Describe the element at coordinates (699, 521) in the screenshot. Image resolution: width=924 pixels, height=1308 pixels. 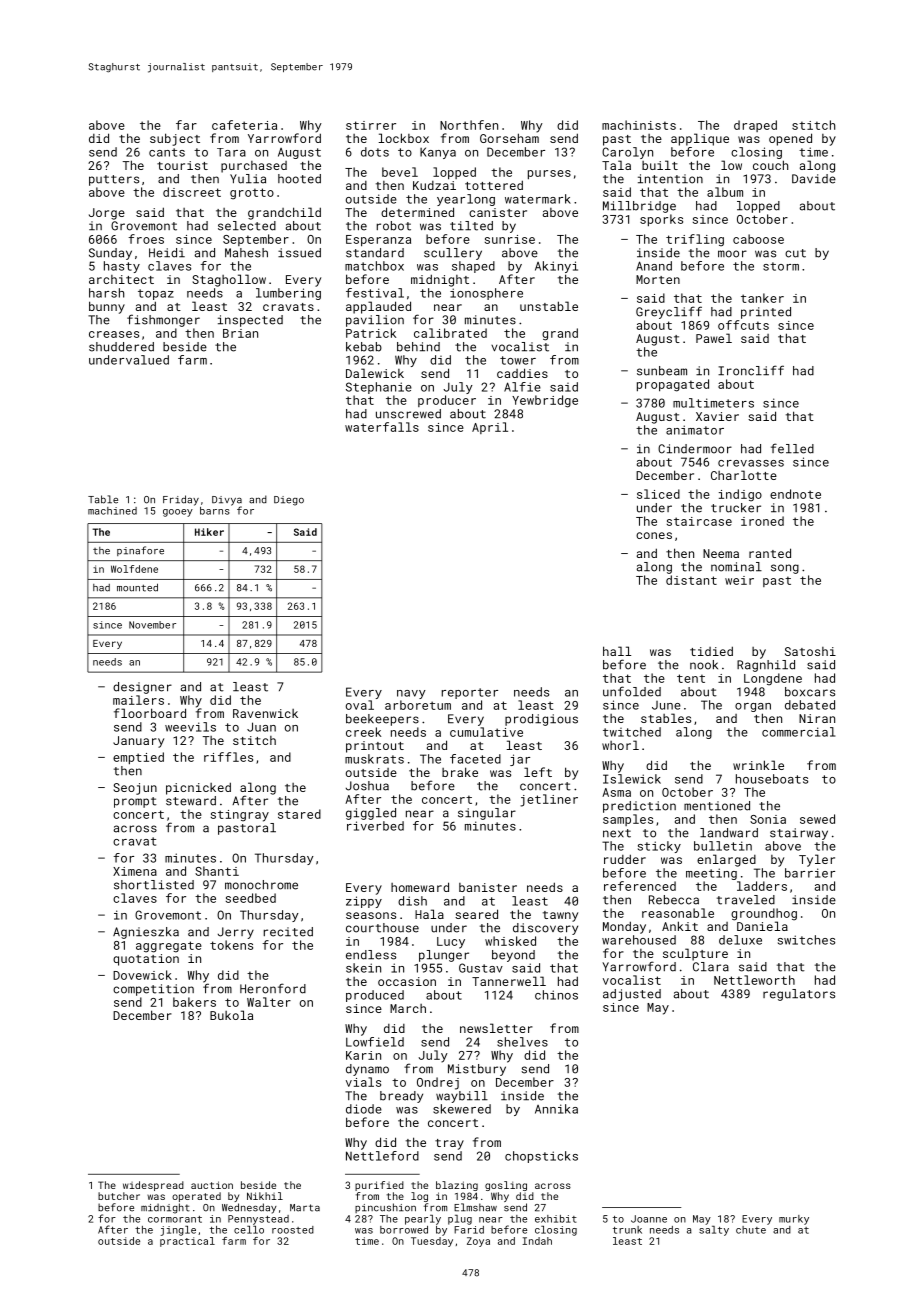
I see `staircase` at that location.
